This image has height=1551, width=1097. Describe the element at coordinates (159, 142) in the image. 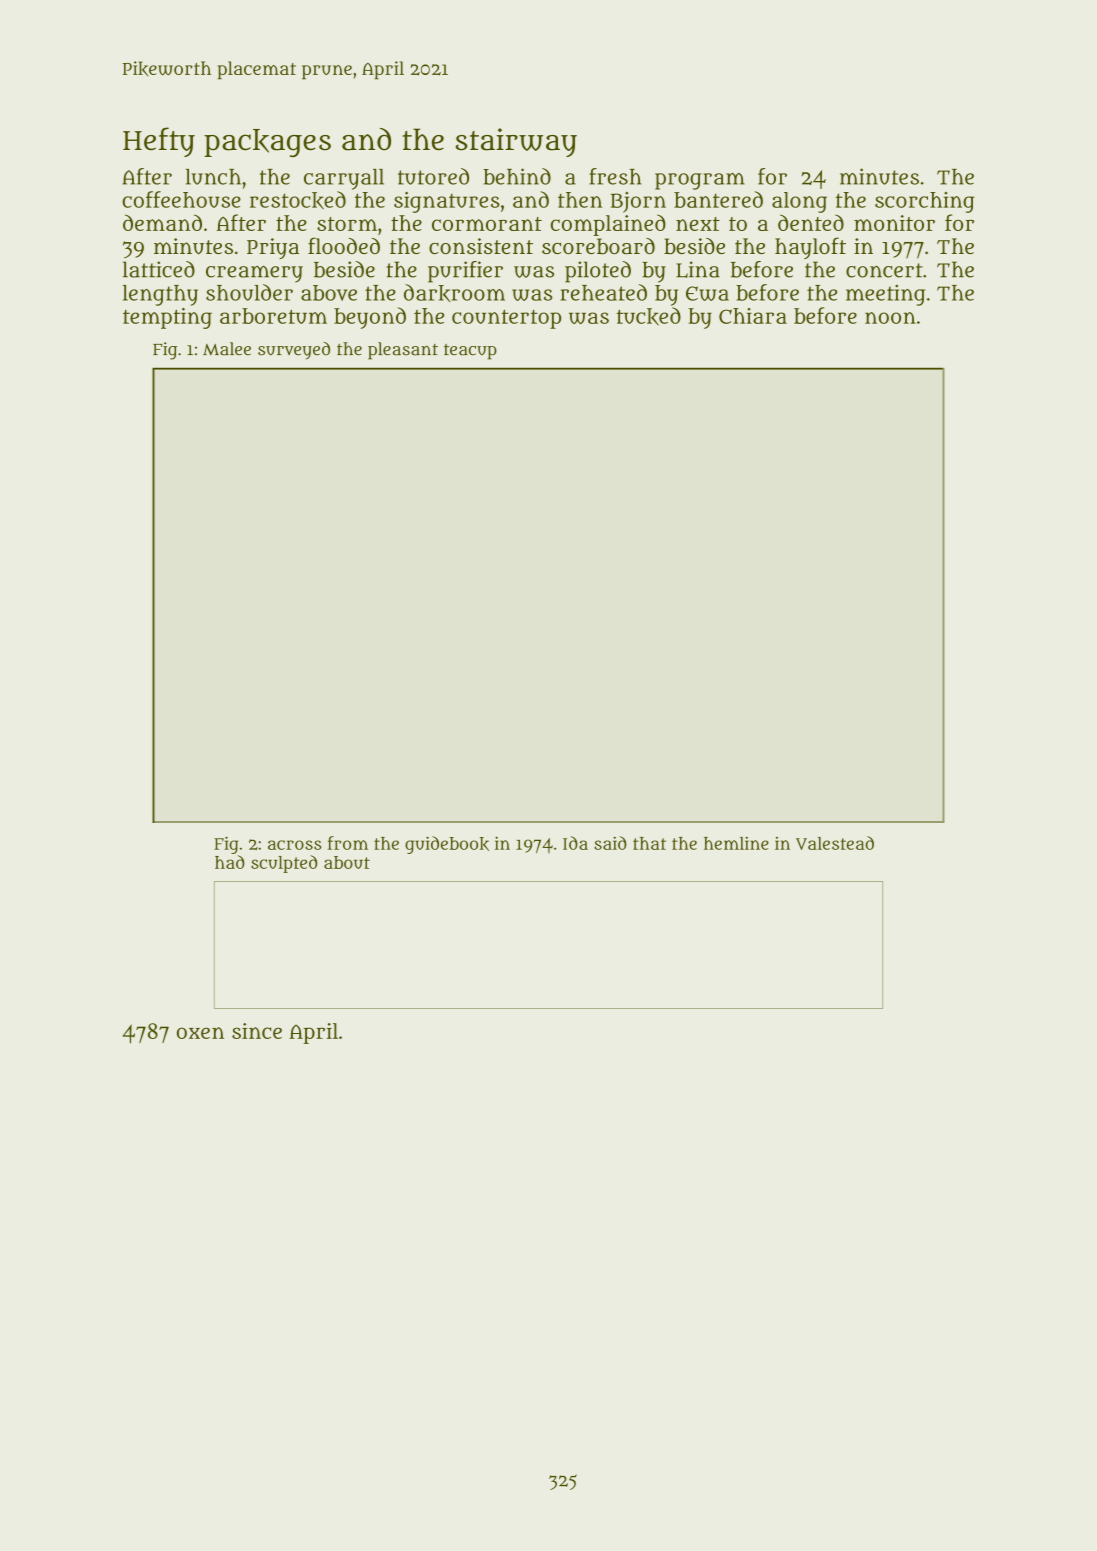

I see `Hefty` at that location.
